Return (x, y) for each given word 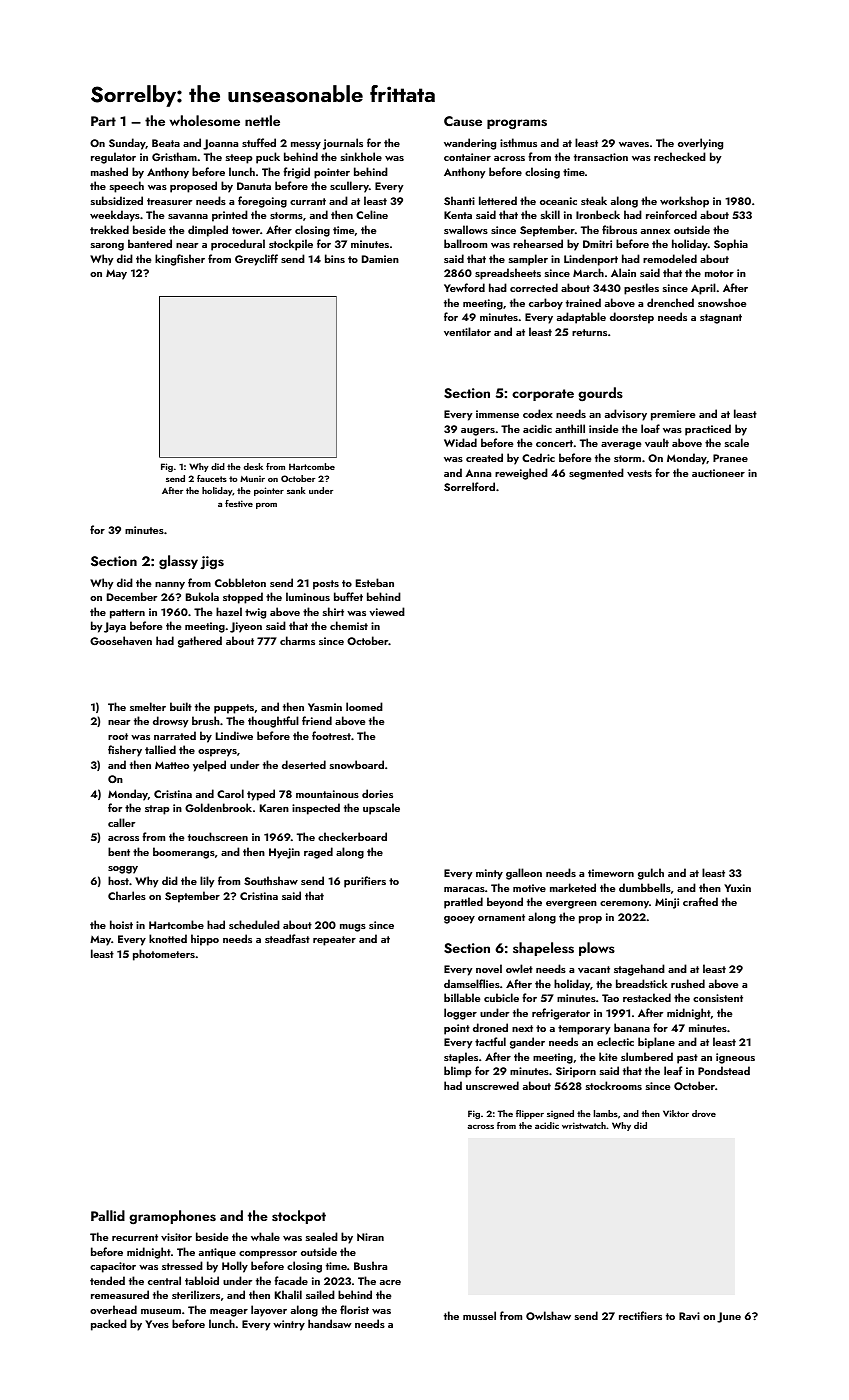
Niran (370, 1237)
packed (109, 1325)
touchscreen (218, 836)
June (729, 1317)
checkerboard (352, 836)
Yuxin (737, 888)
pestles (641, 289)
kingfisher (180, 260)
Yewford (464, 287)
